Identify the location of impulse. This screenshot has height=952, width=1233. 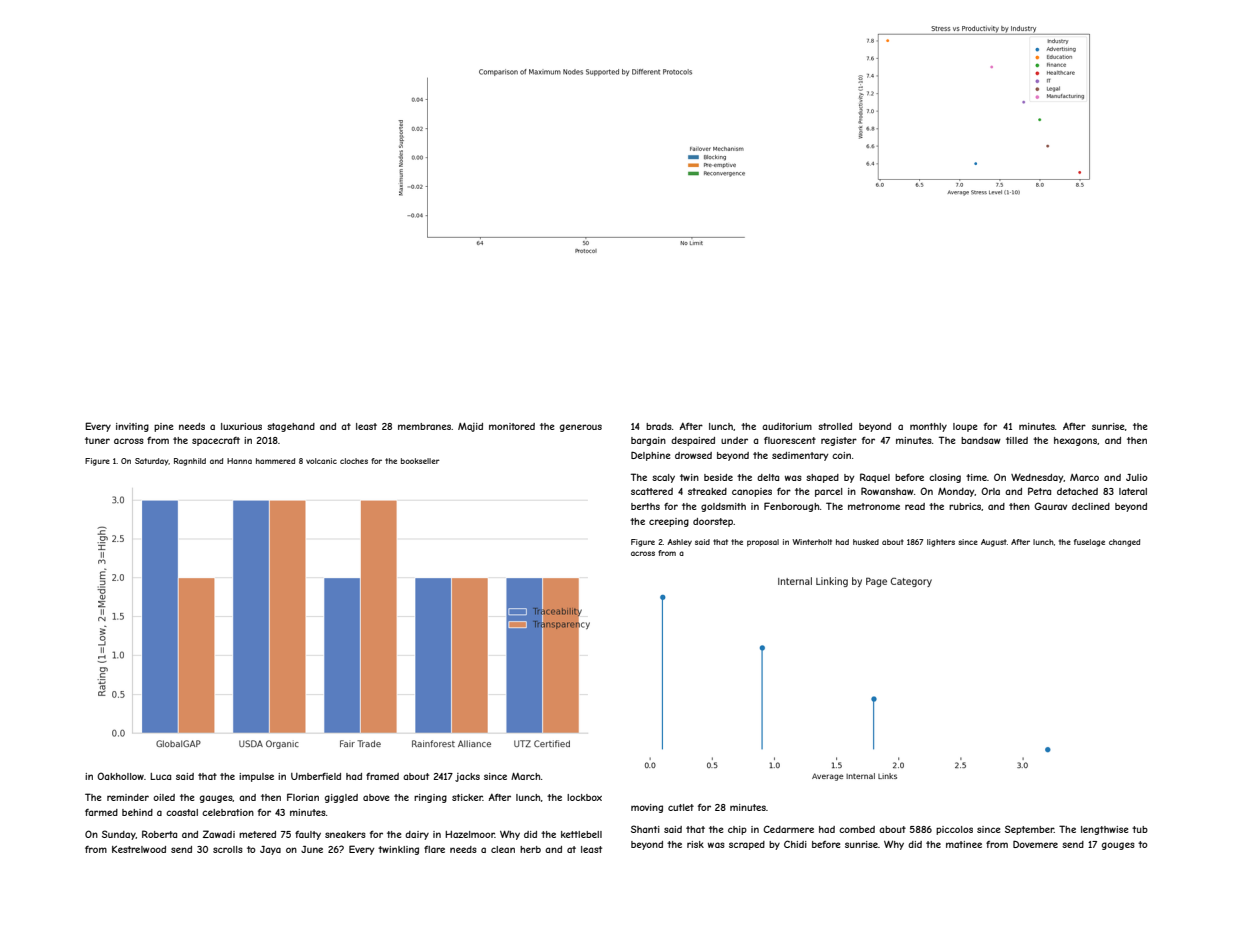
(256, 777).
